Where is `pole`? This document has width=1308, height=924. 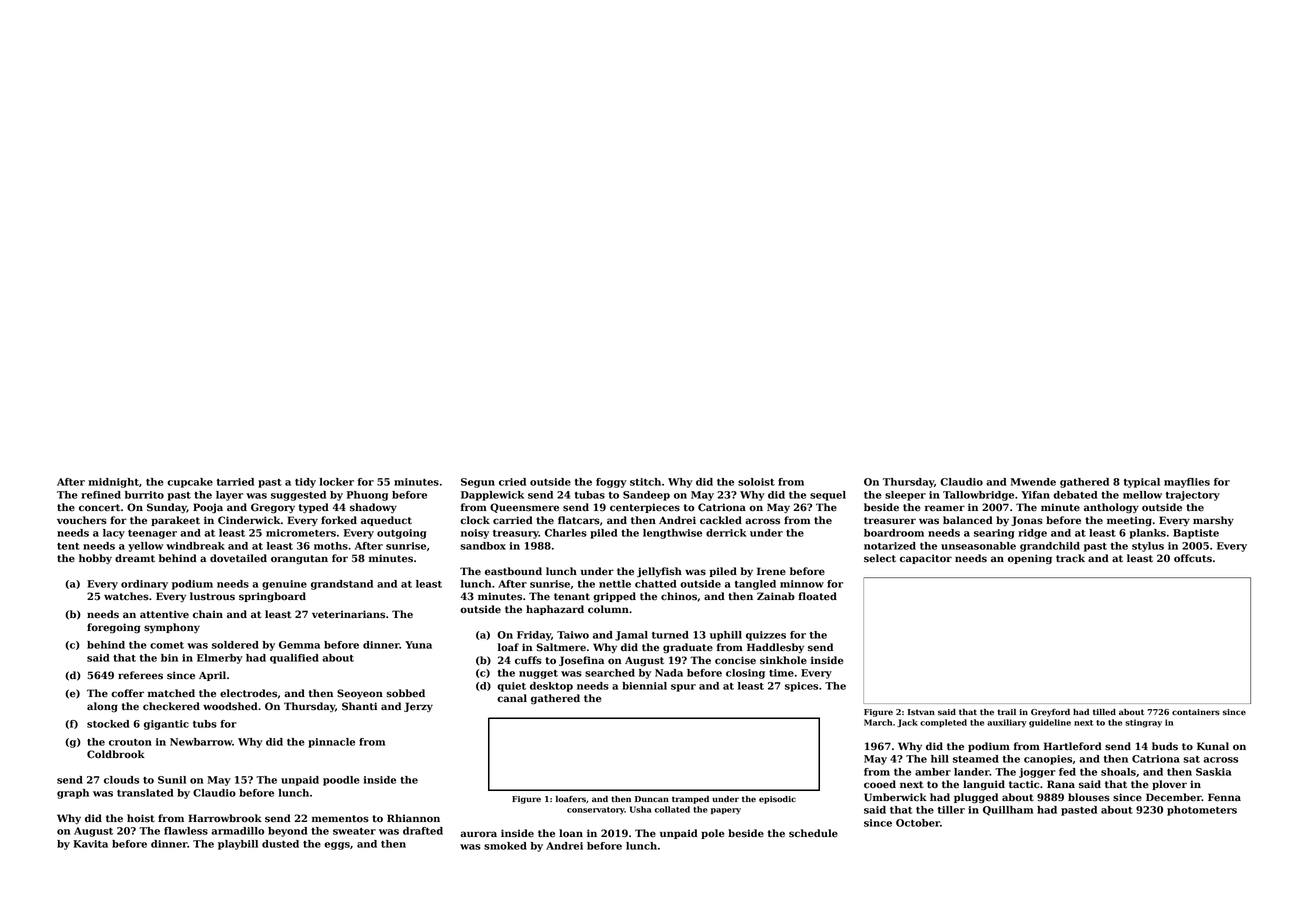
pole is located at coordinates (712, 834).
